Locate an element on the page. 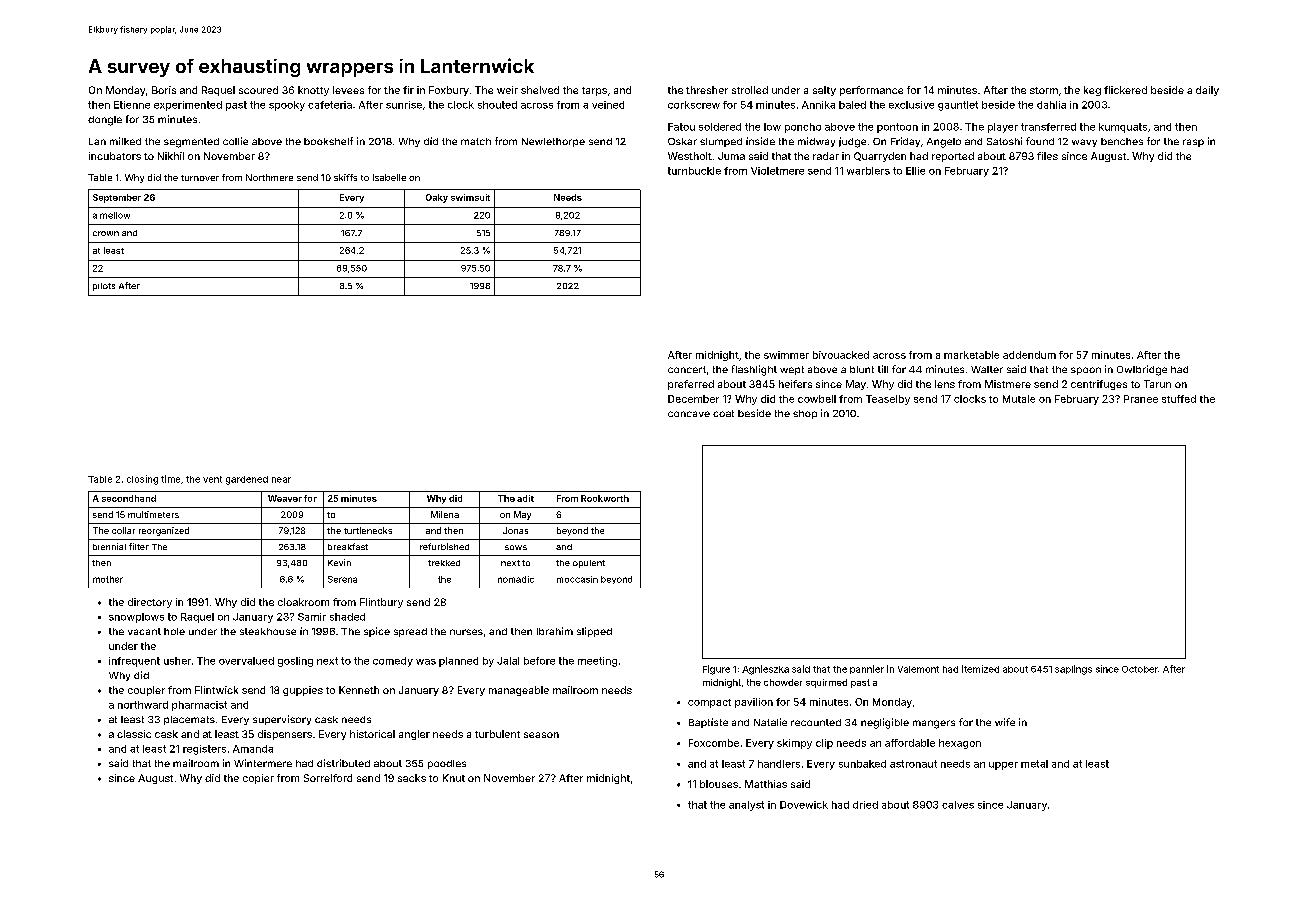  copier is located at coordinates (258, 779).
